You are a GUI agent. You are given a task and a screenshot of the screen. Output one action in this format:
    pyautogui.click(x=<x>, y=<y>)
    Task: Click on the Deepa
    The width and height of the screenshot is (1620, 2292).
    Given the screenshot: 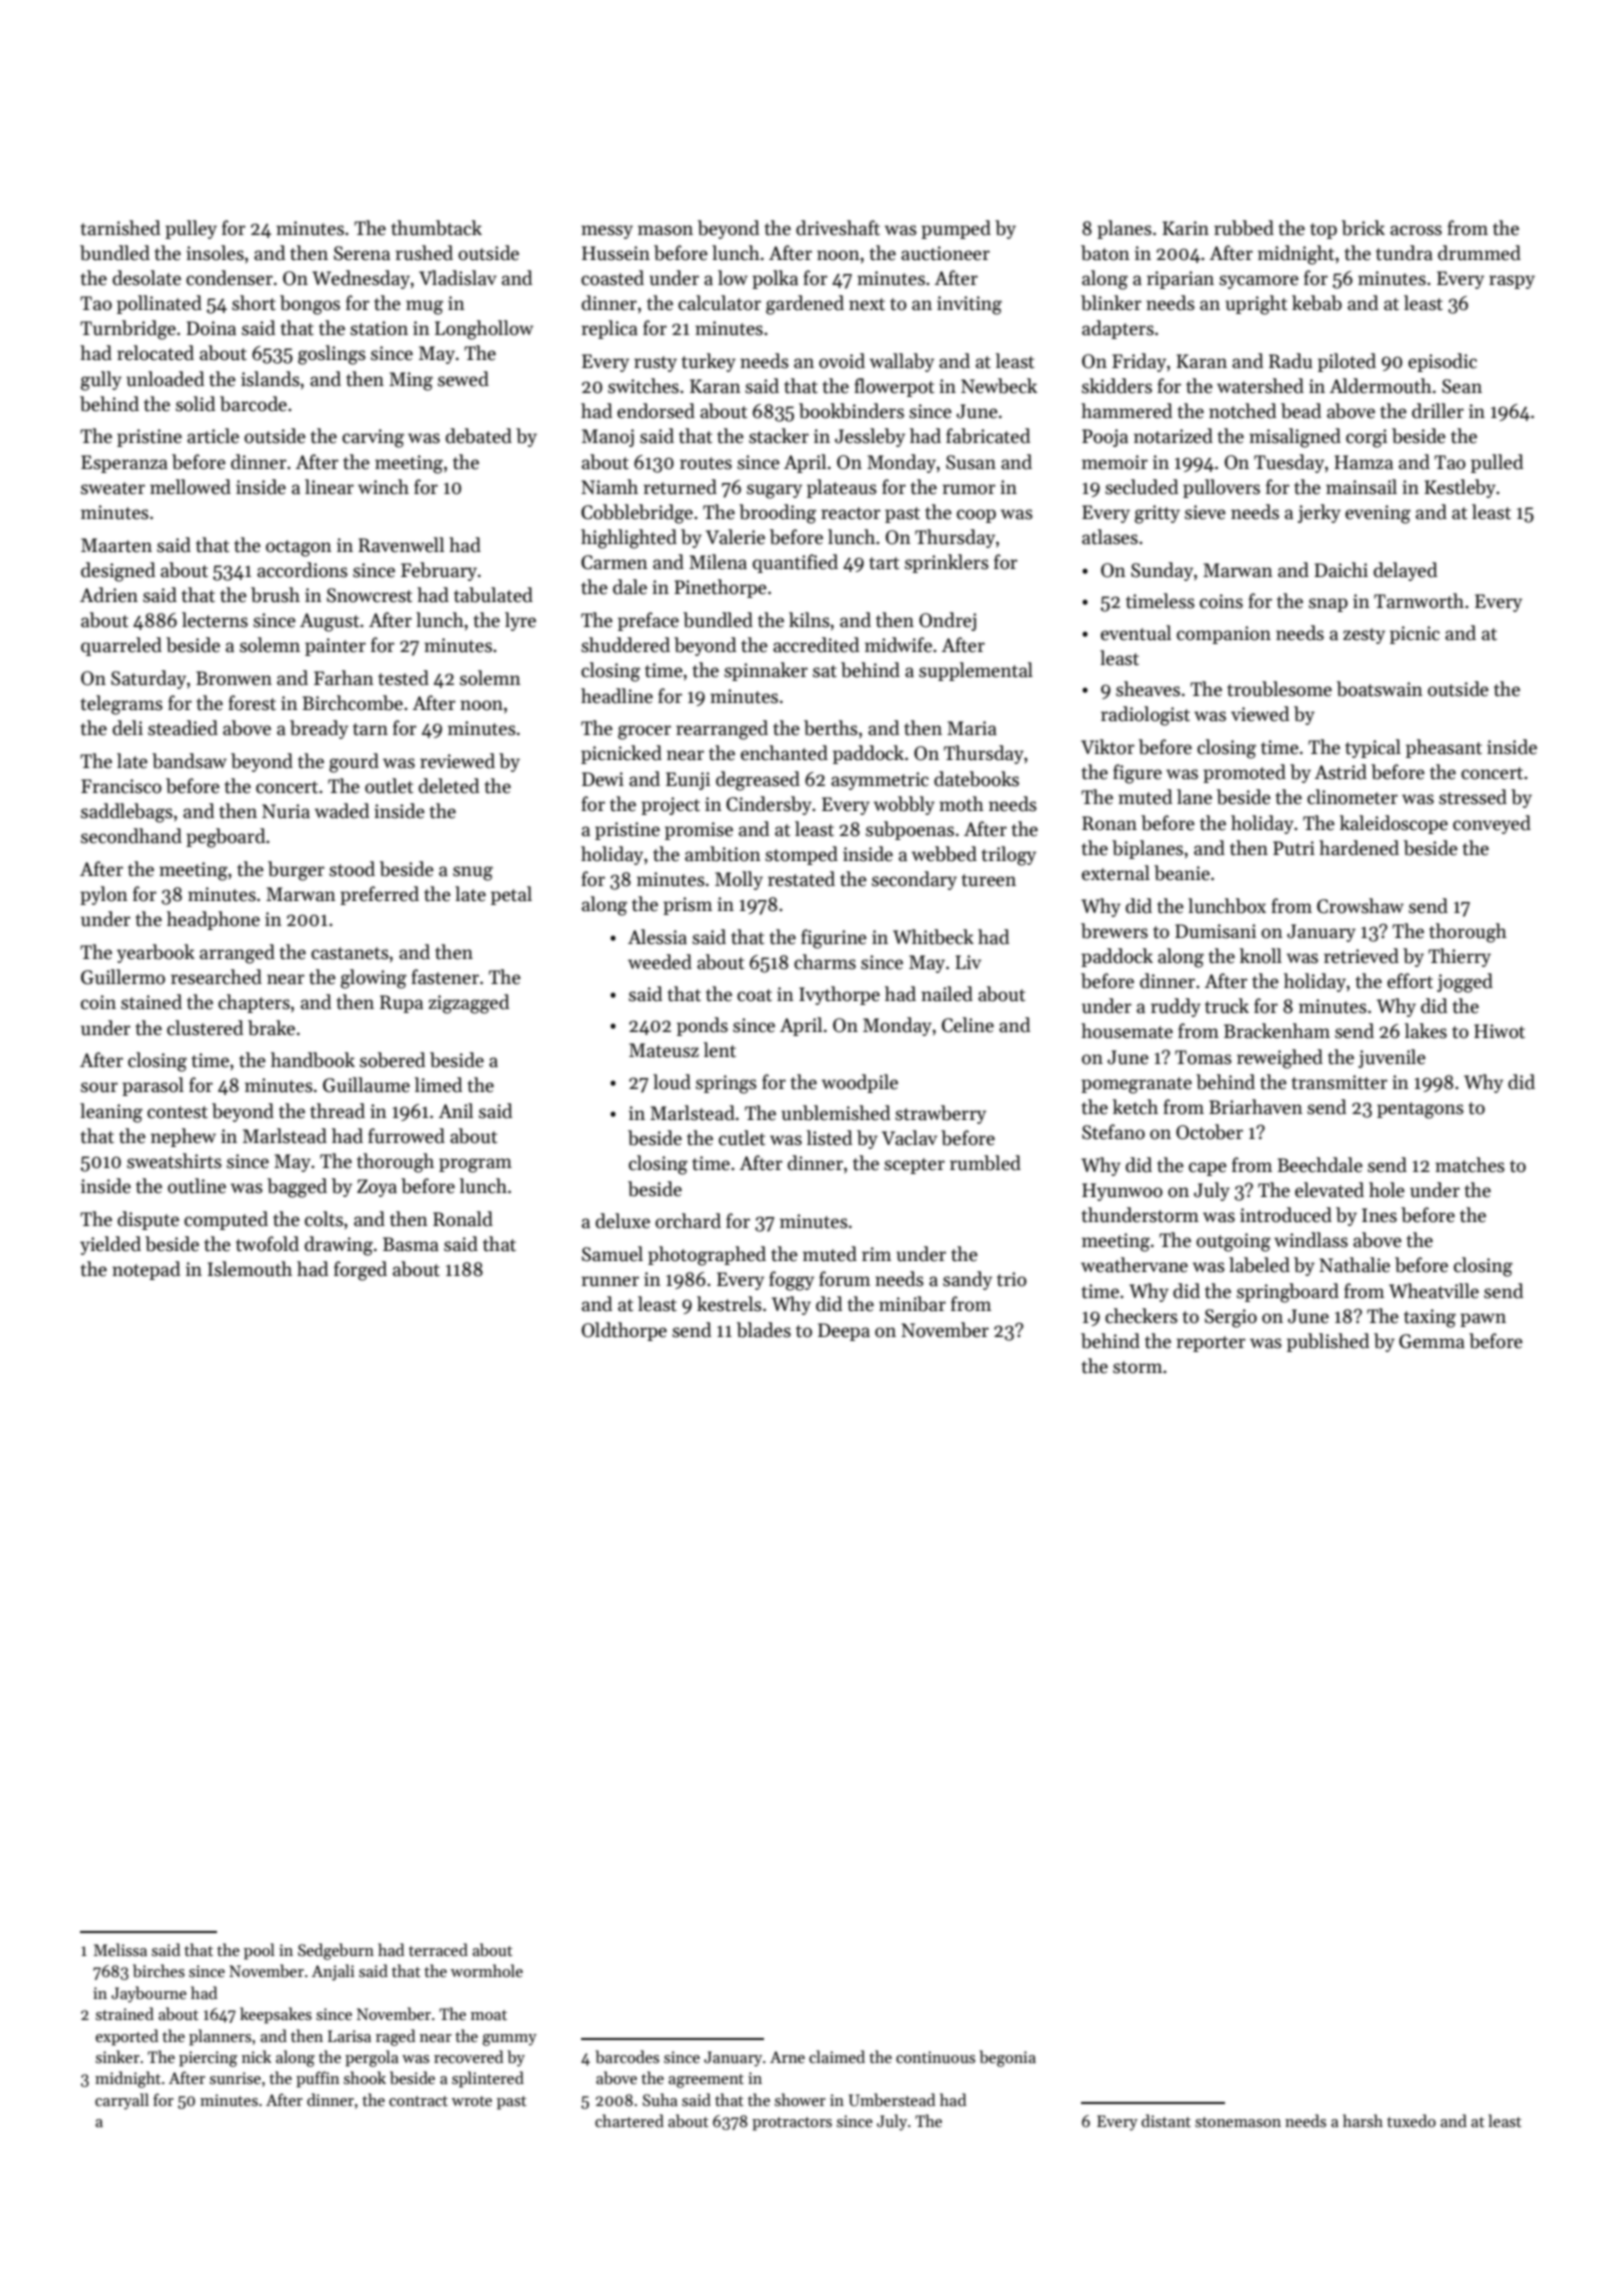 What is the action you would take?
    pyautogui.click(x=844, y=1332)
